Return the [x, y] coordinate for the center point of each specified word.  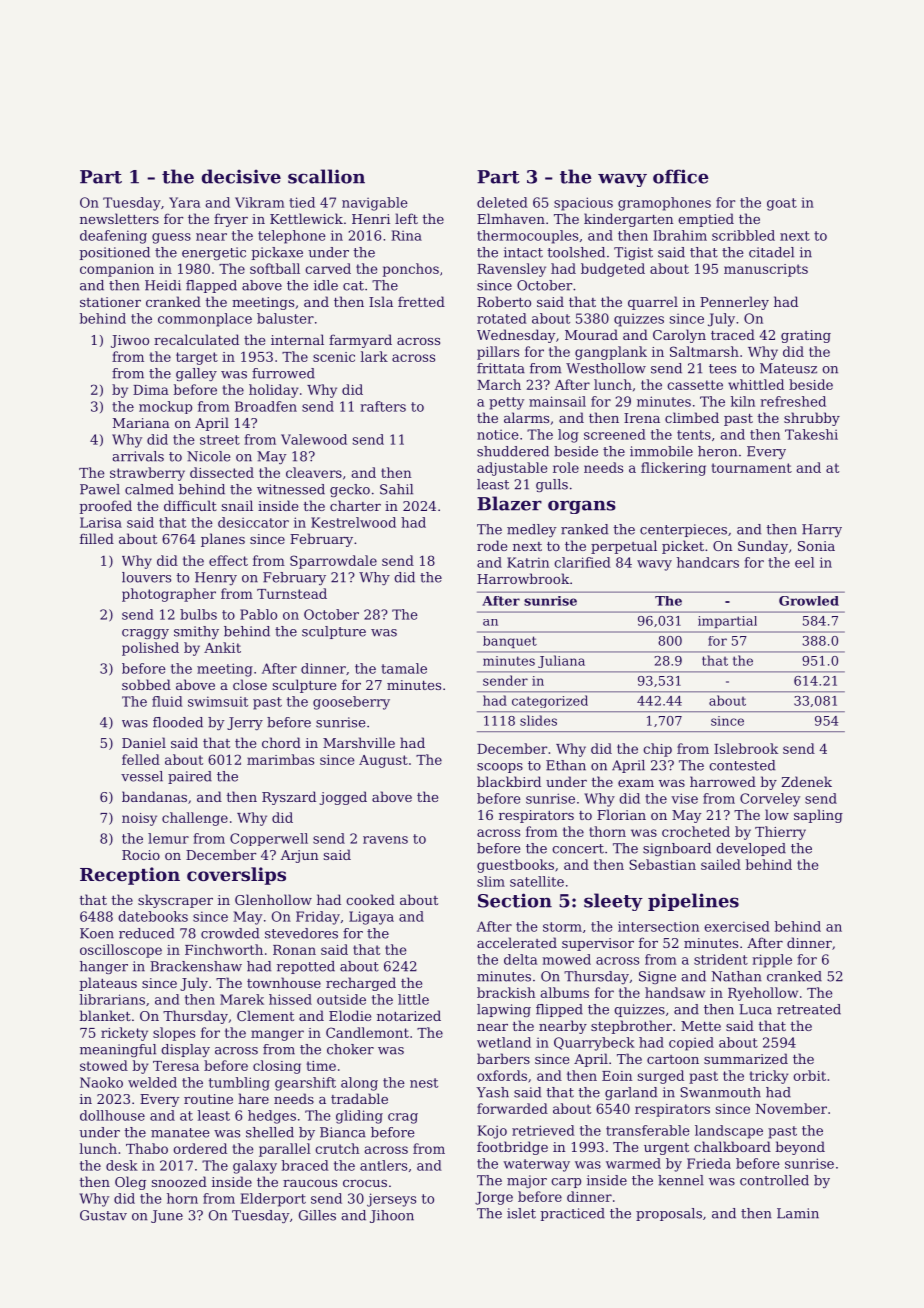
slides [538, 720]
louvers [146, 577]
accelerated [517, 942]
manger [277, 1035]
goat [782, 204]
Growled [809, 601]
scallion [326, 176]
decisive [241, 176]
